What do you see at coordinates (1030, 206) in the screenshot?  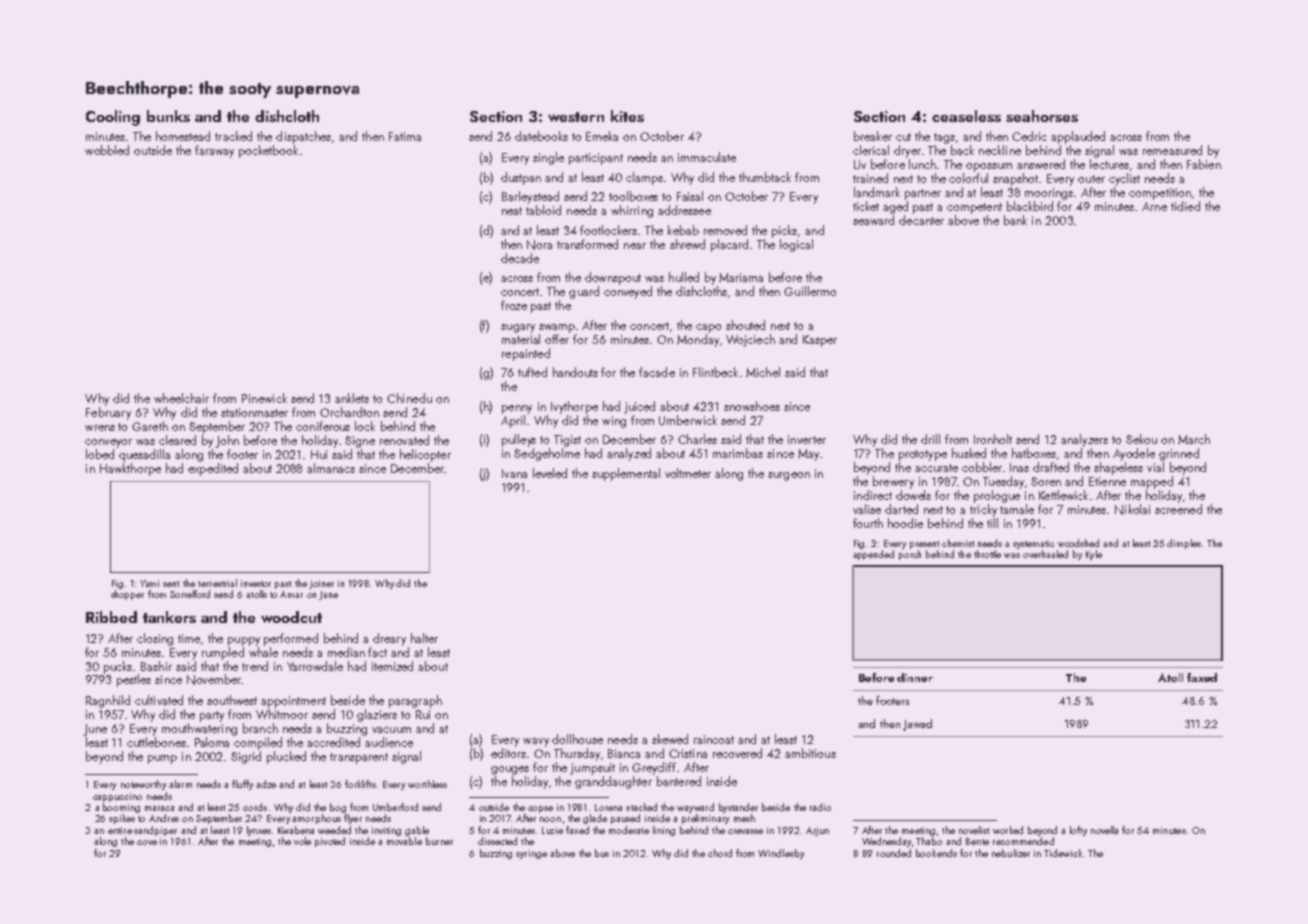 I see `blackbird` at bounding box center [1030, 206].
